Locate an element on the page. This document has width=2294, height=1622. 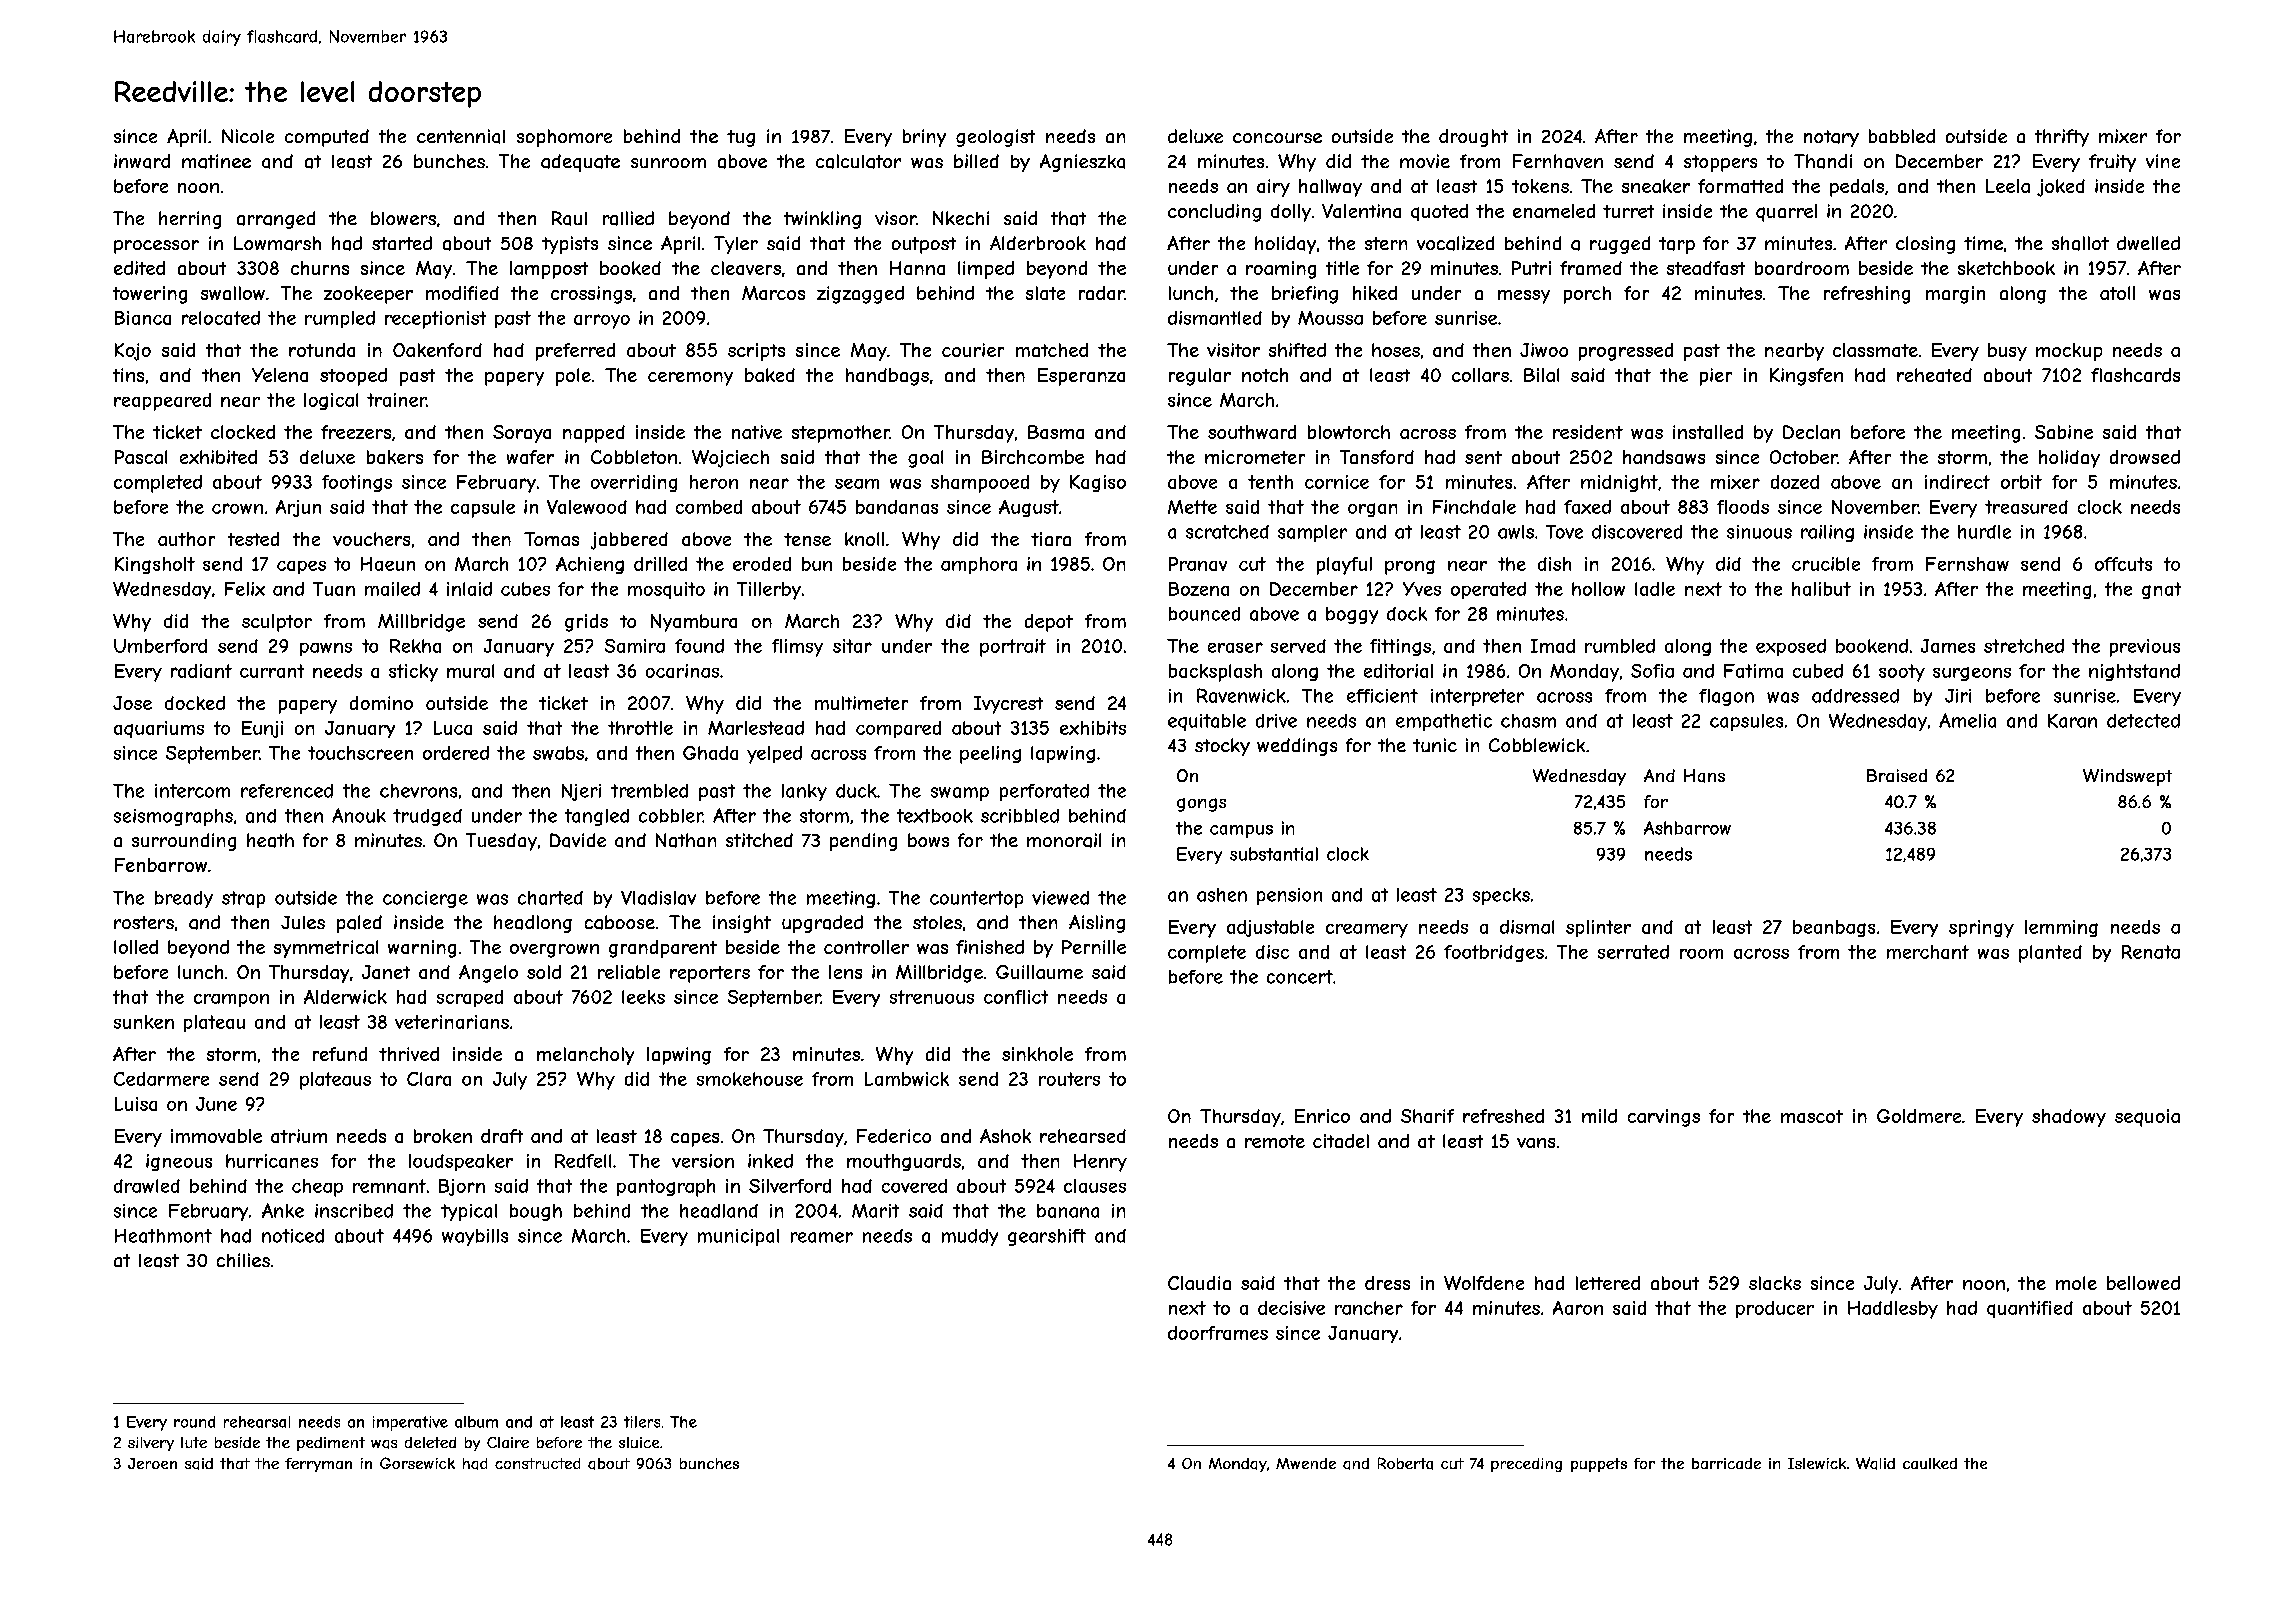
concourse is located at coordinates (1277, 138).
